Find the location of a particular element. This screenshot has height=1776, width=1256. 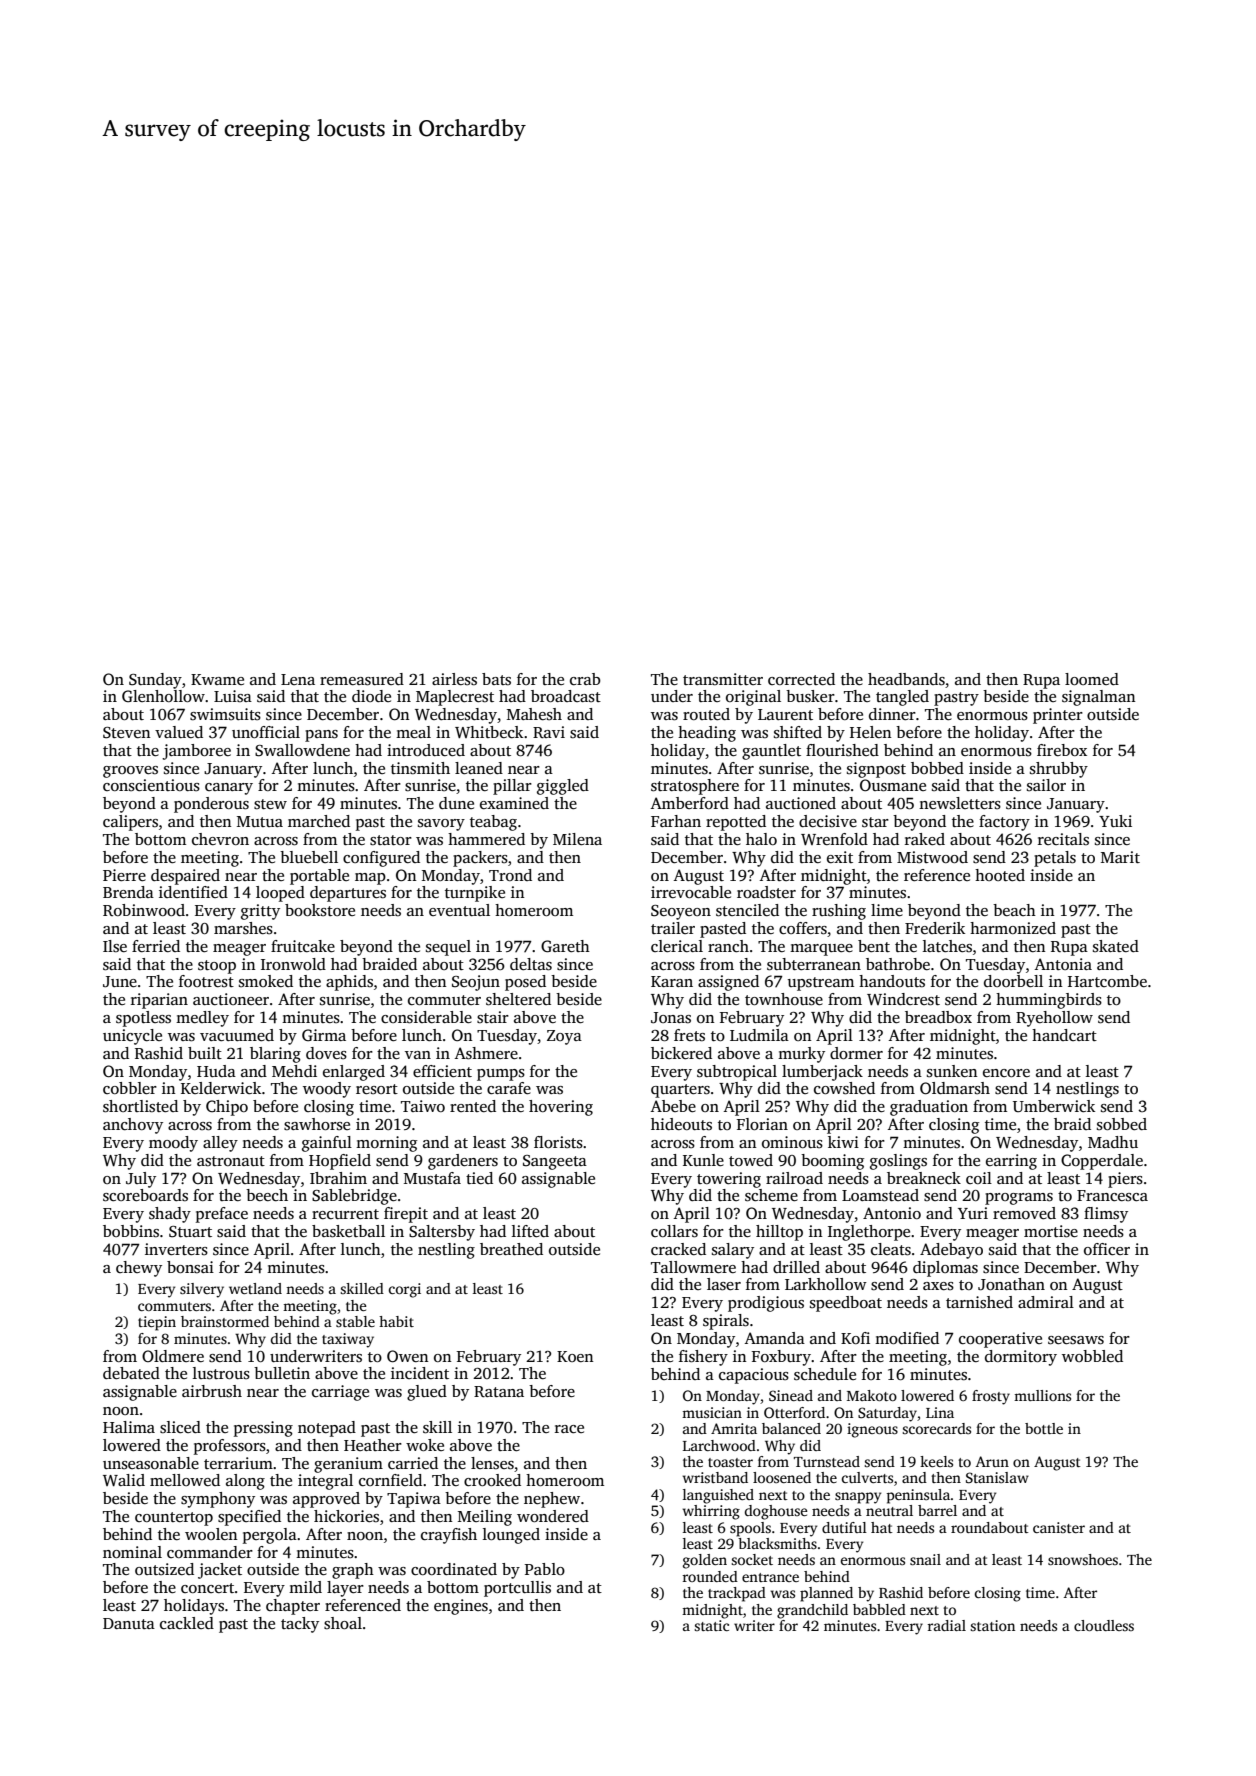

routed is located at coordinates (706, 714).
